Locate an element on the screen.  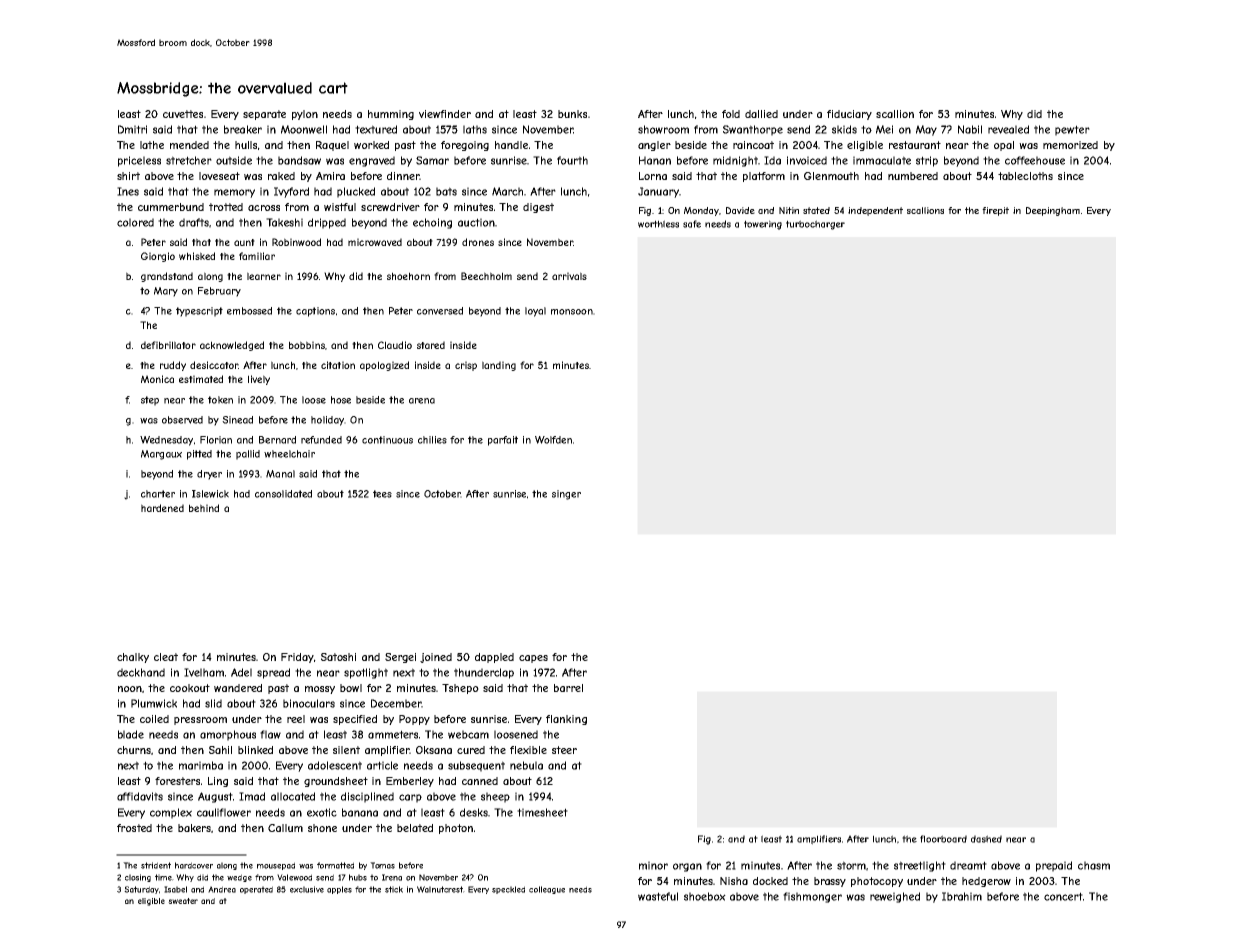
joined is located at coordinates (436, 658).
